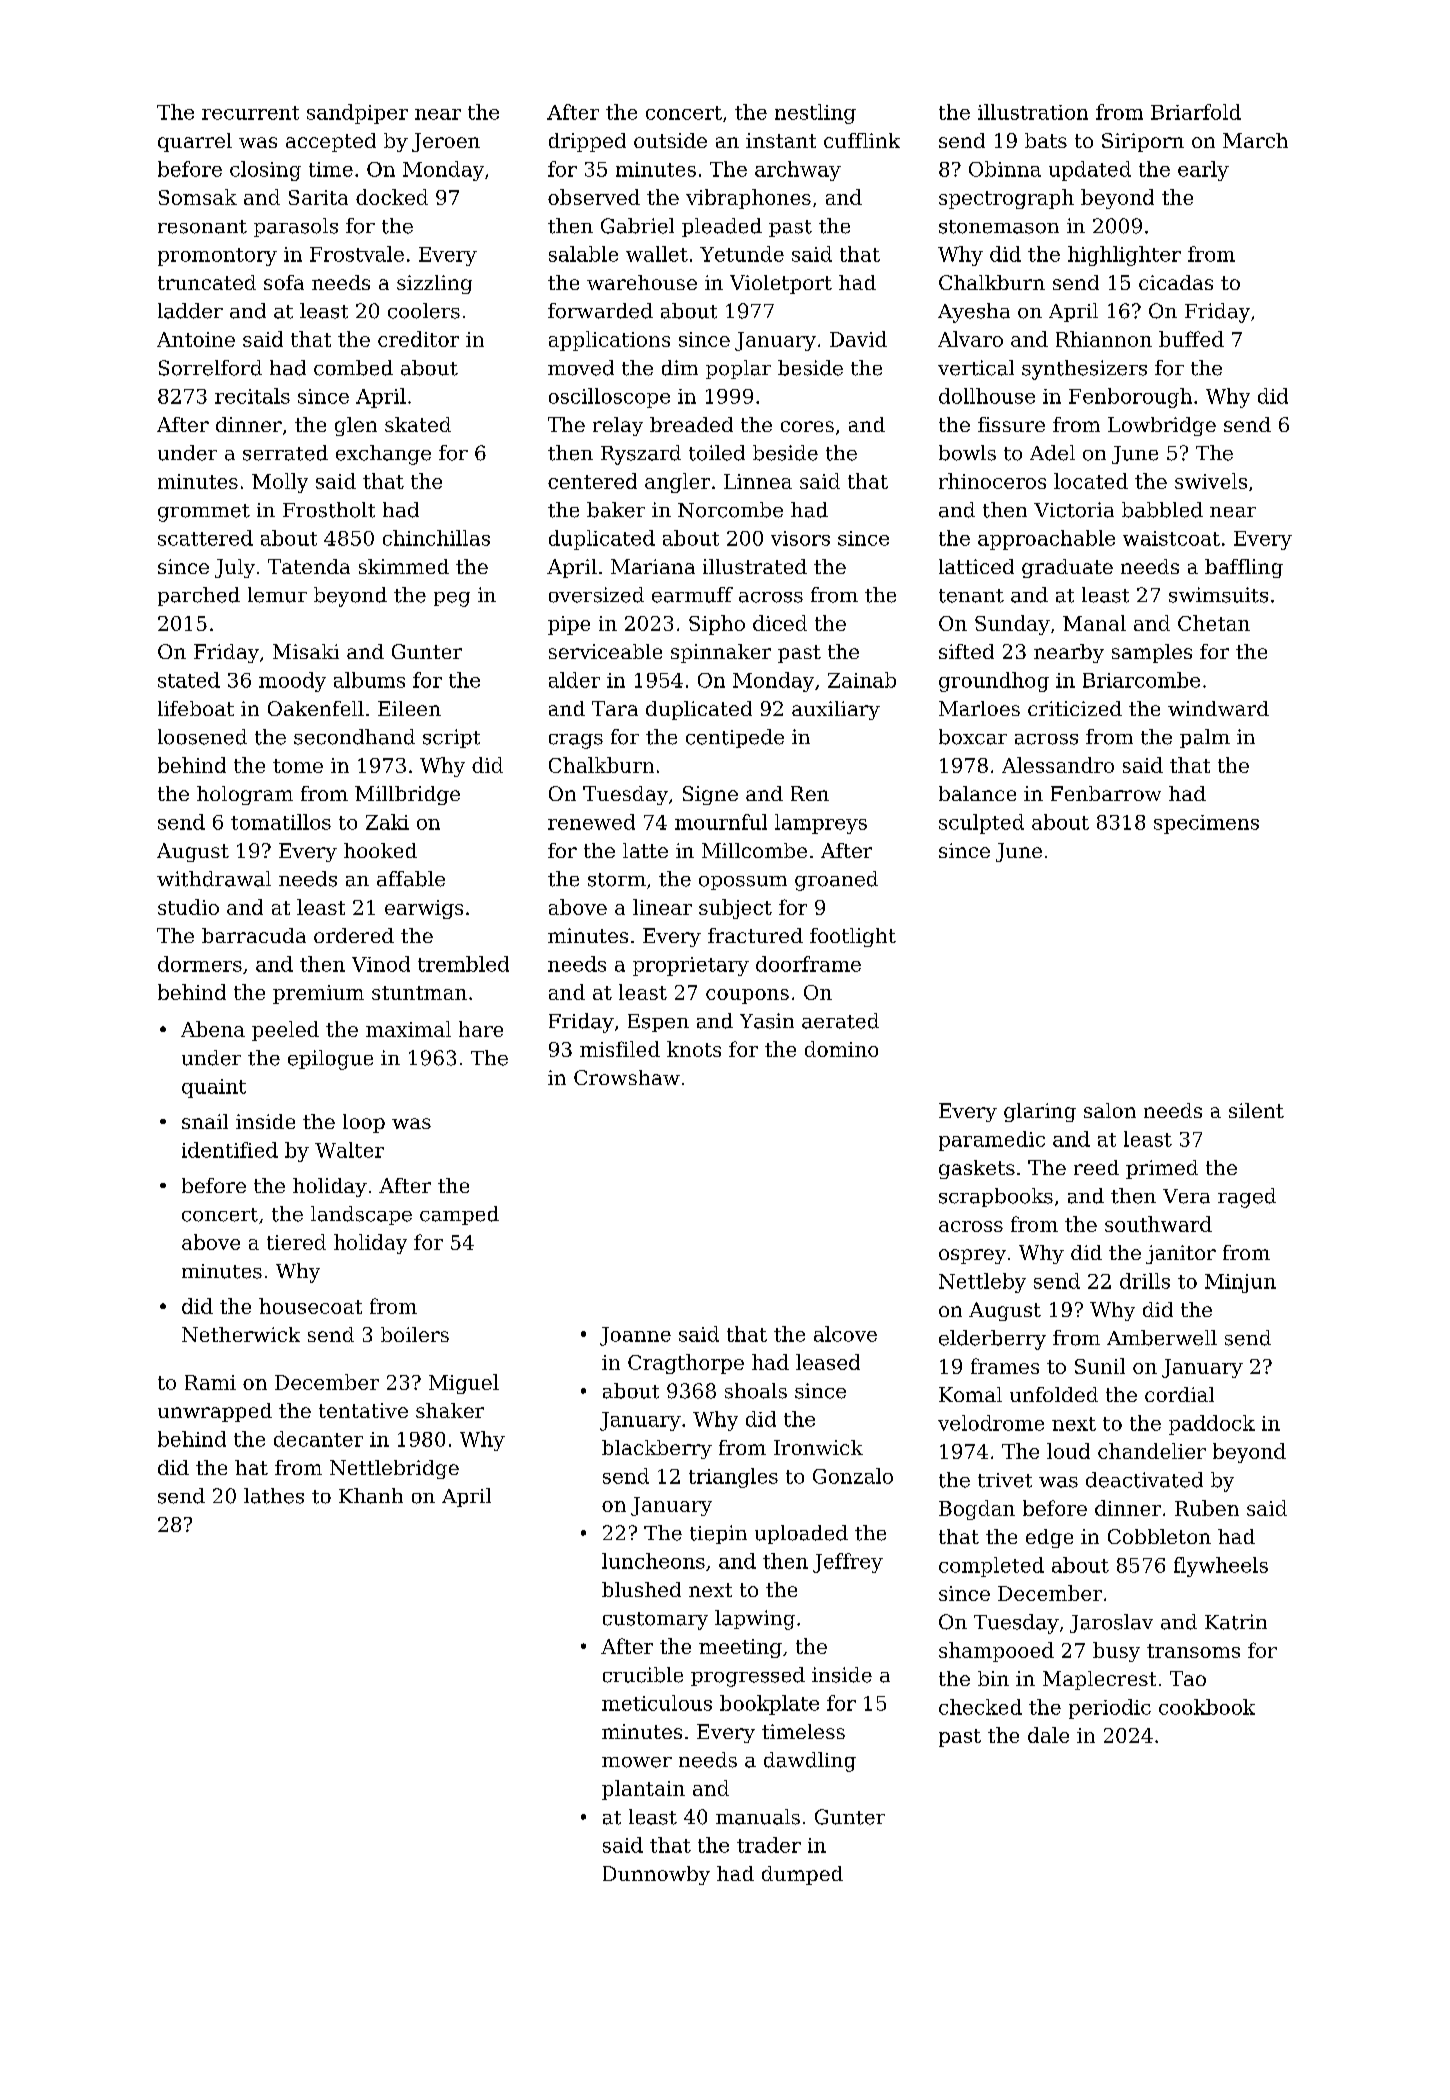  Describe the element at coordinates (1193, 1651) in the screenshot. I see `transoms` at that location.
